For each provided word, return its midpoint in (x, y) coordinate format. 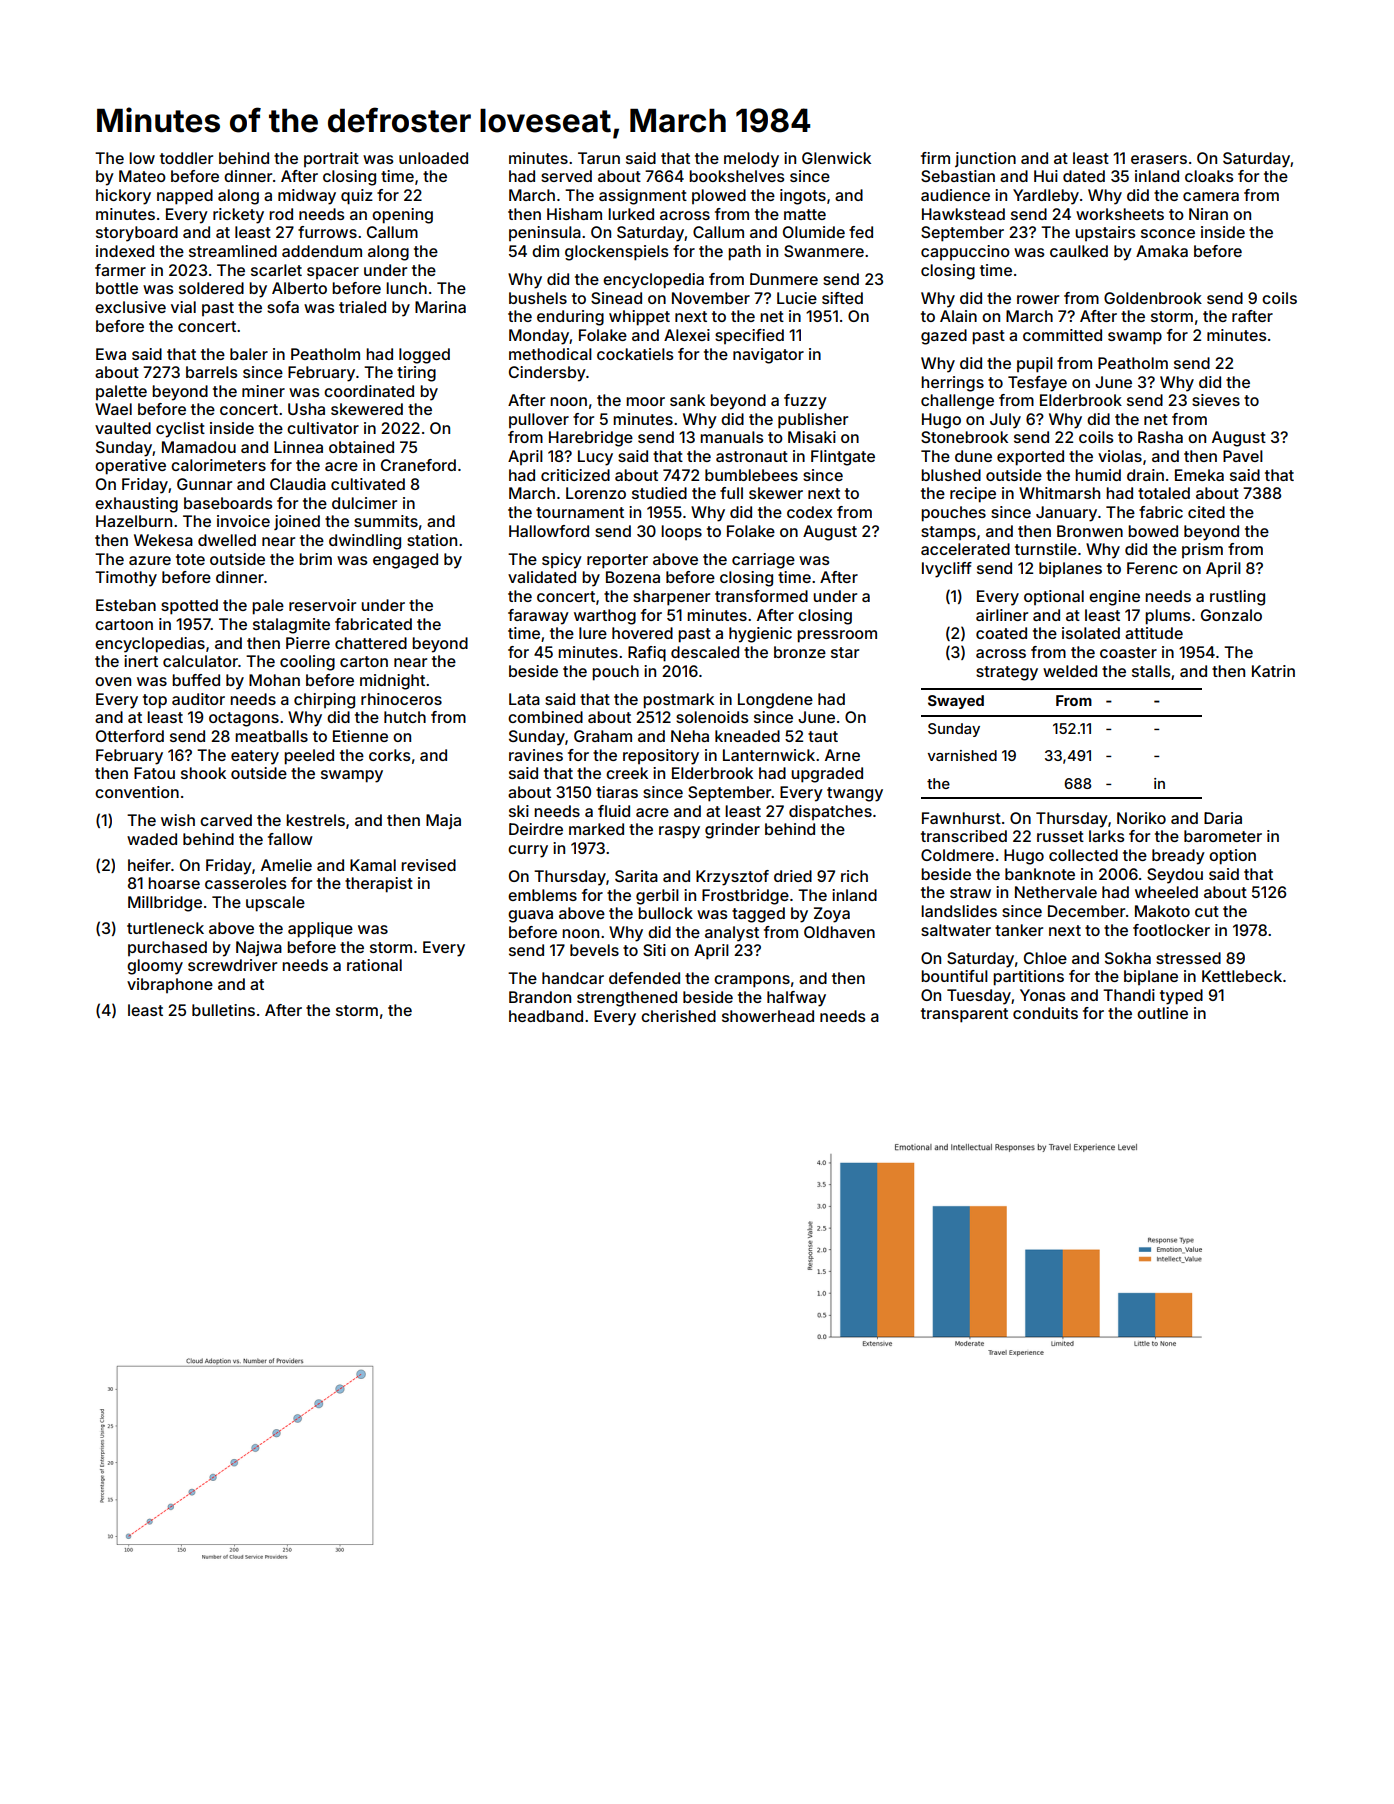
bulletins (223, 1010)
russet (1060, 836)
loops (681, 532)
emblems (542, 895)
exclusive (130, 307)
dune (973, 456)
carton (364, 661)
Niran (1208, 214)
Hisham (574, 214)
